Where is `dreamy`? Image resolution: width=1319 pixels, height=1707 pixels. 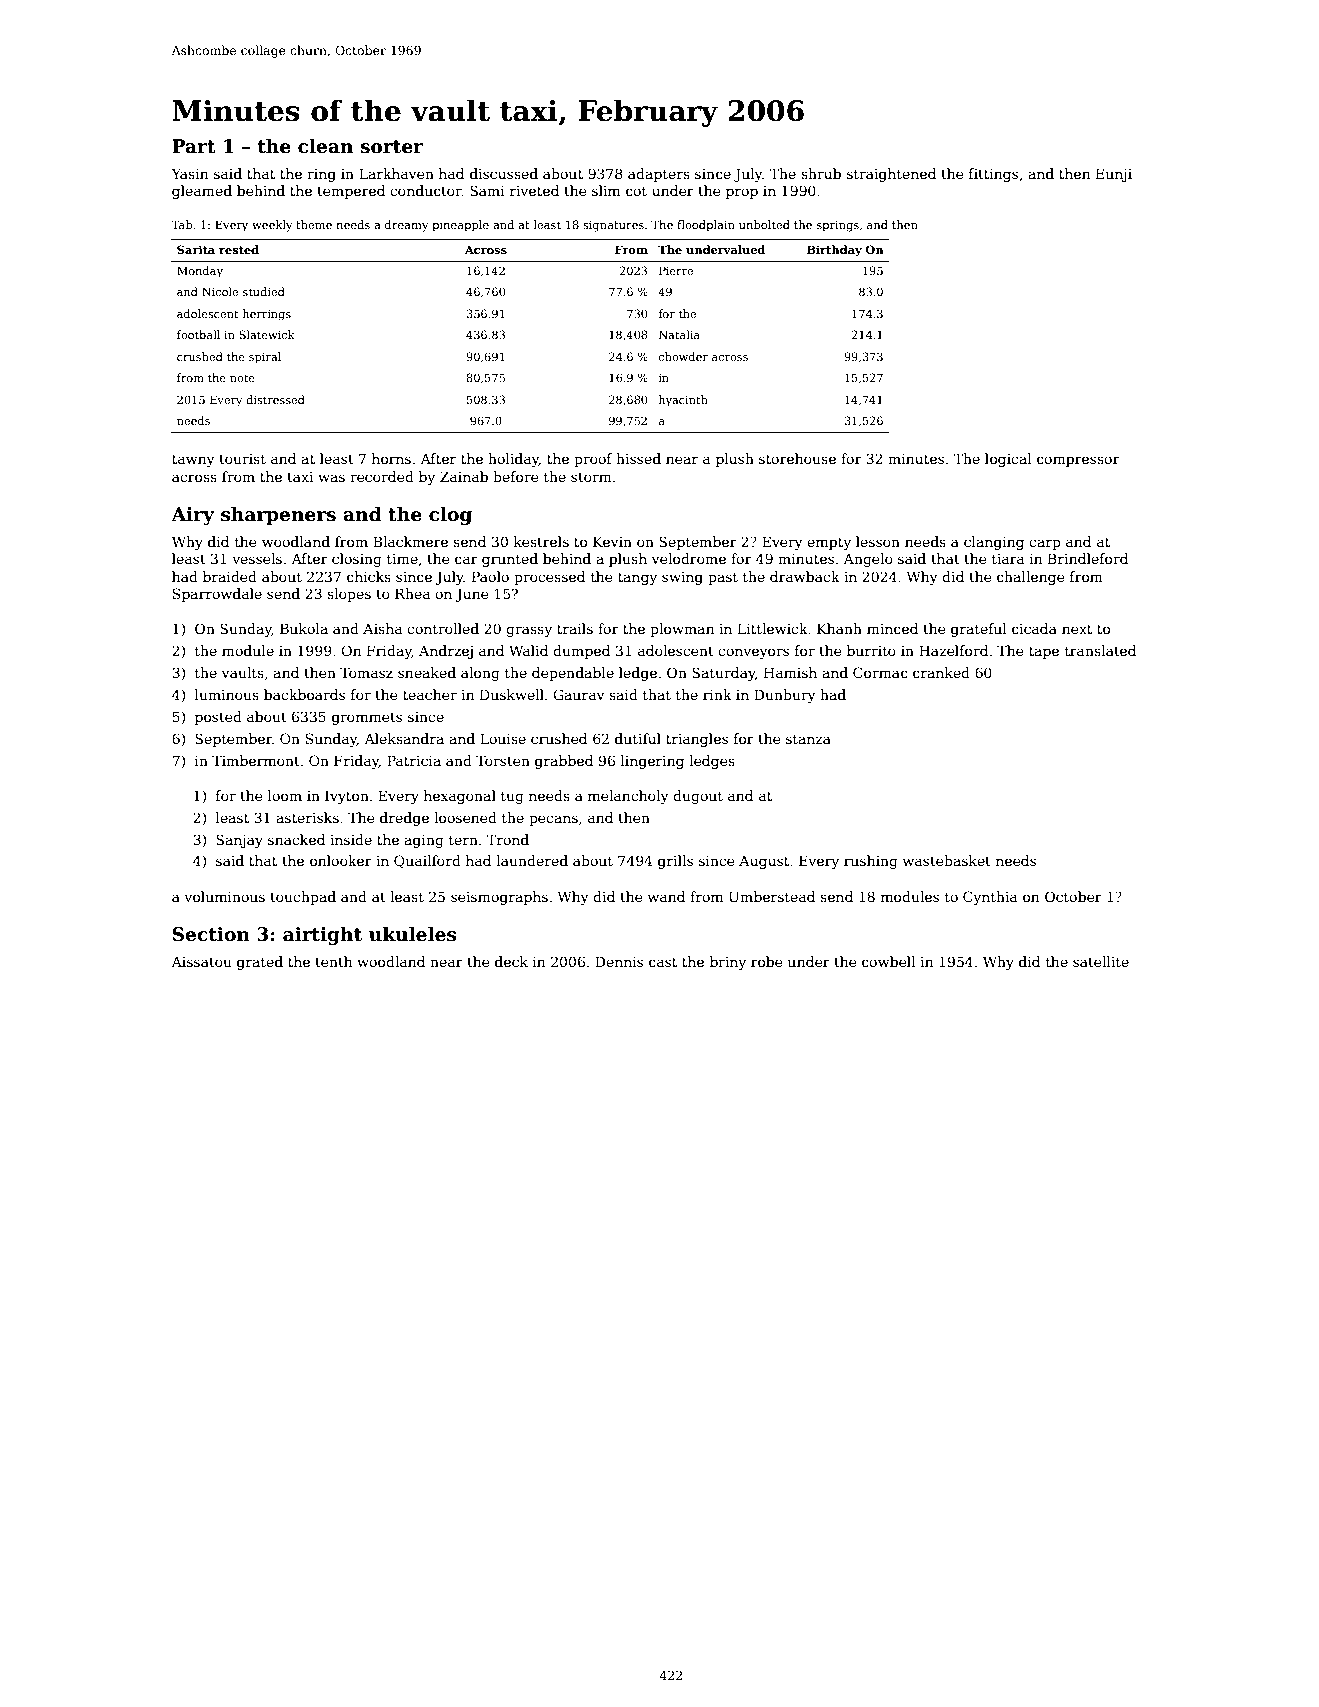
dreamy is located at coordinates (407, 226).
